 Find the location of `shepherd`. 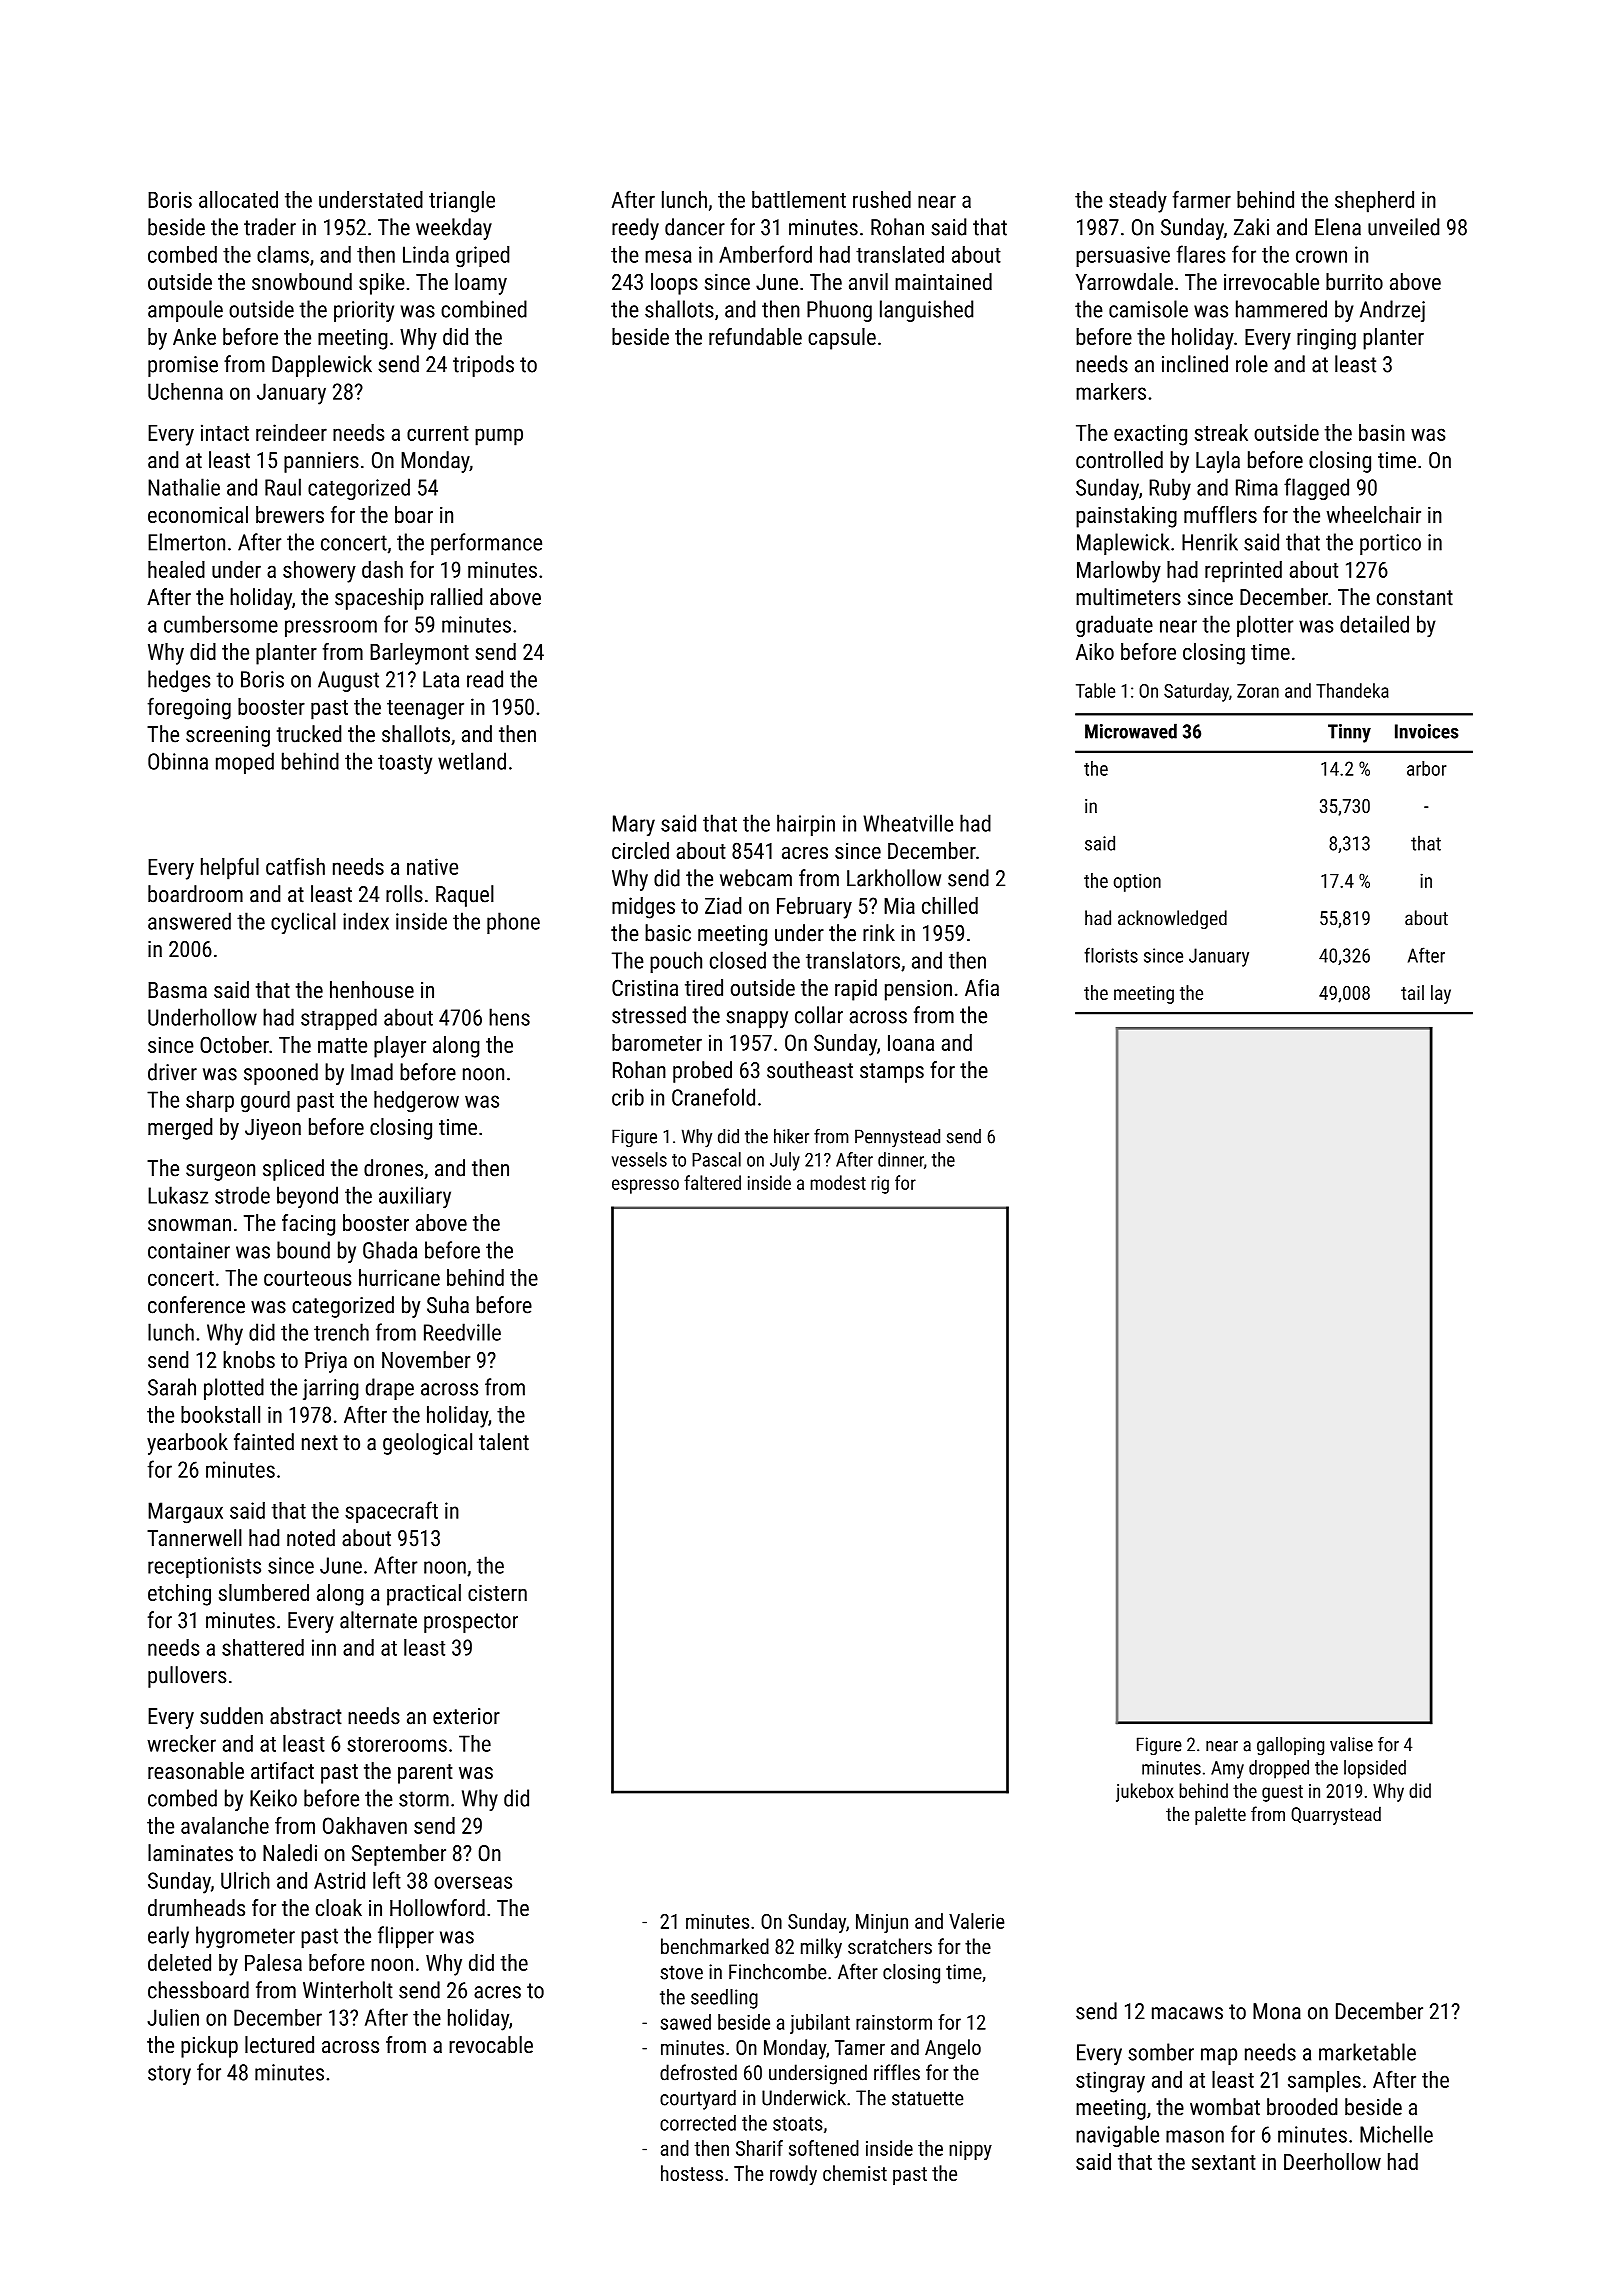

shepherd is located at coordinates (1374, 202).
